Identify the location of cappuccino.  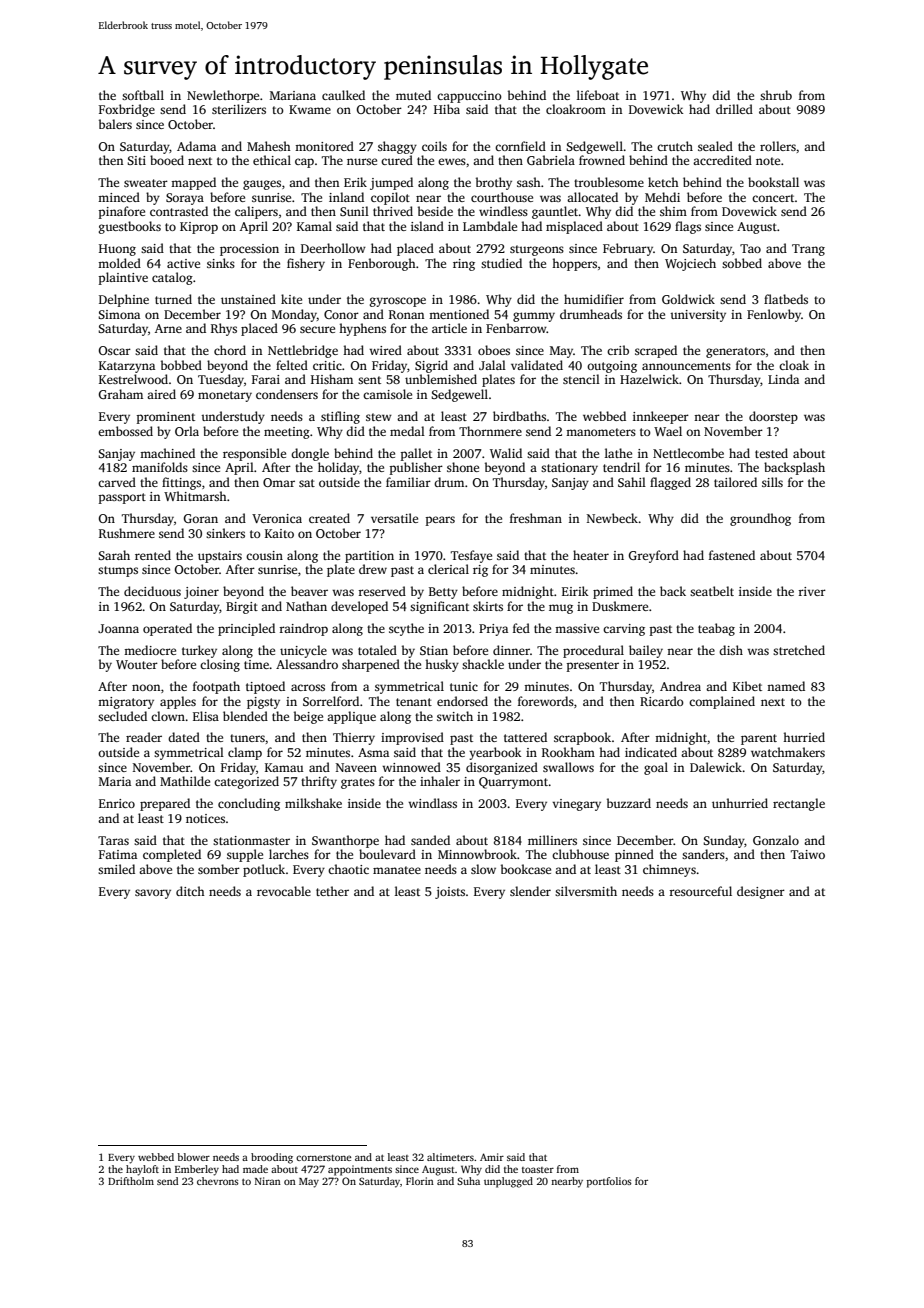
(469, 97).
